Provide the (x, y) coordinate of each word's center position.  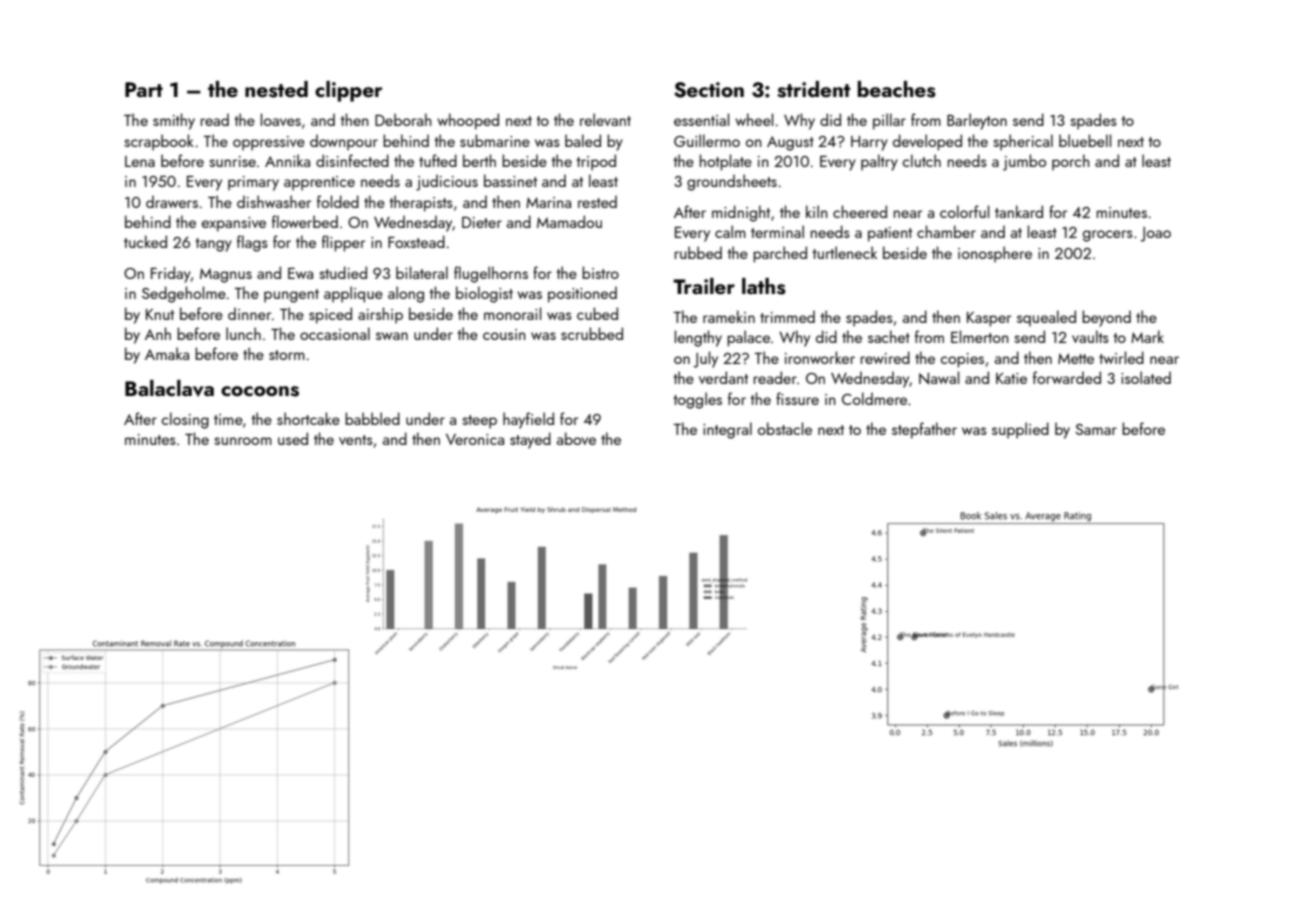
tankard (1019, 211)
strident (813, 89)
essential (701, 119)
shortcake (308, 418)
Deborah (403, 119)
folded (338, 201)
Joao (1155, 234)
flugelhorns (491, 274)
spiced (330, 315)
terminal (777, 231)
